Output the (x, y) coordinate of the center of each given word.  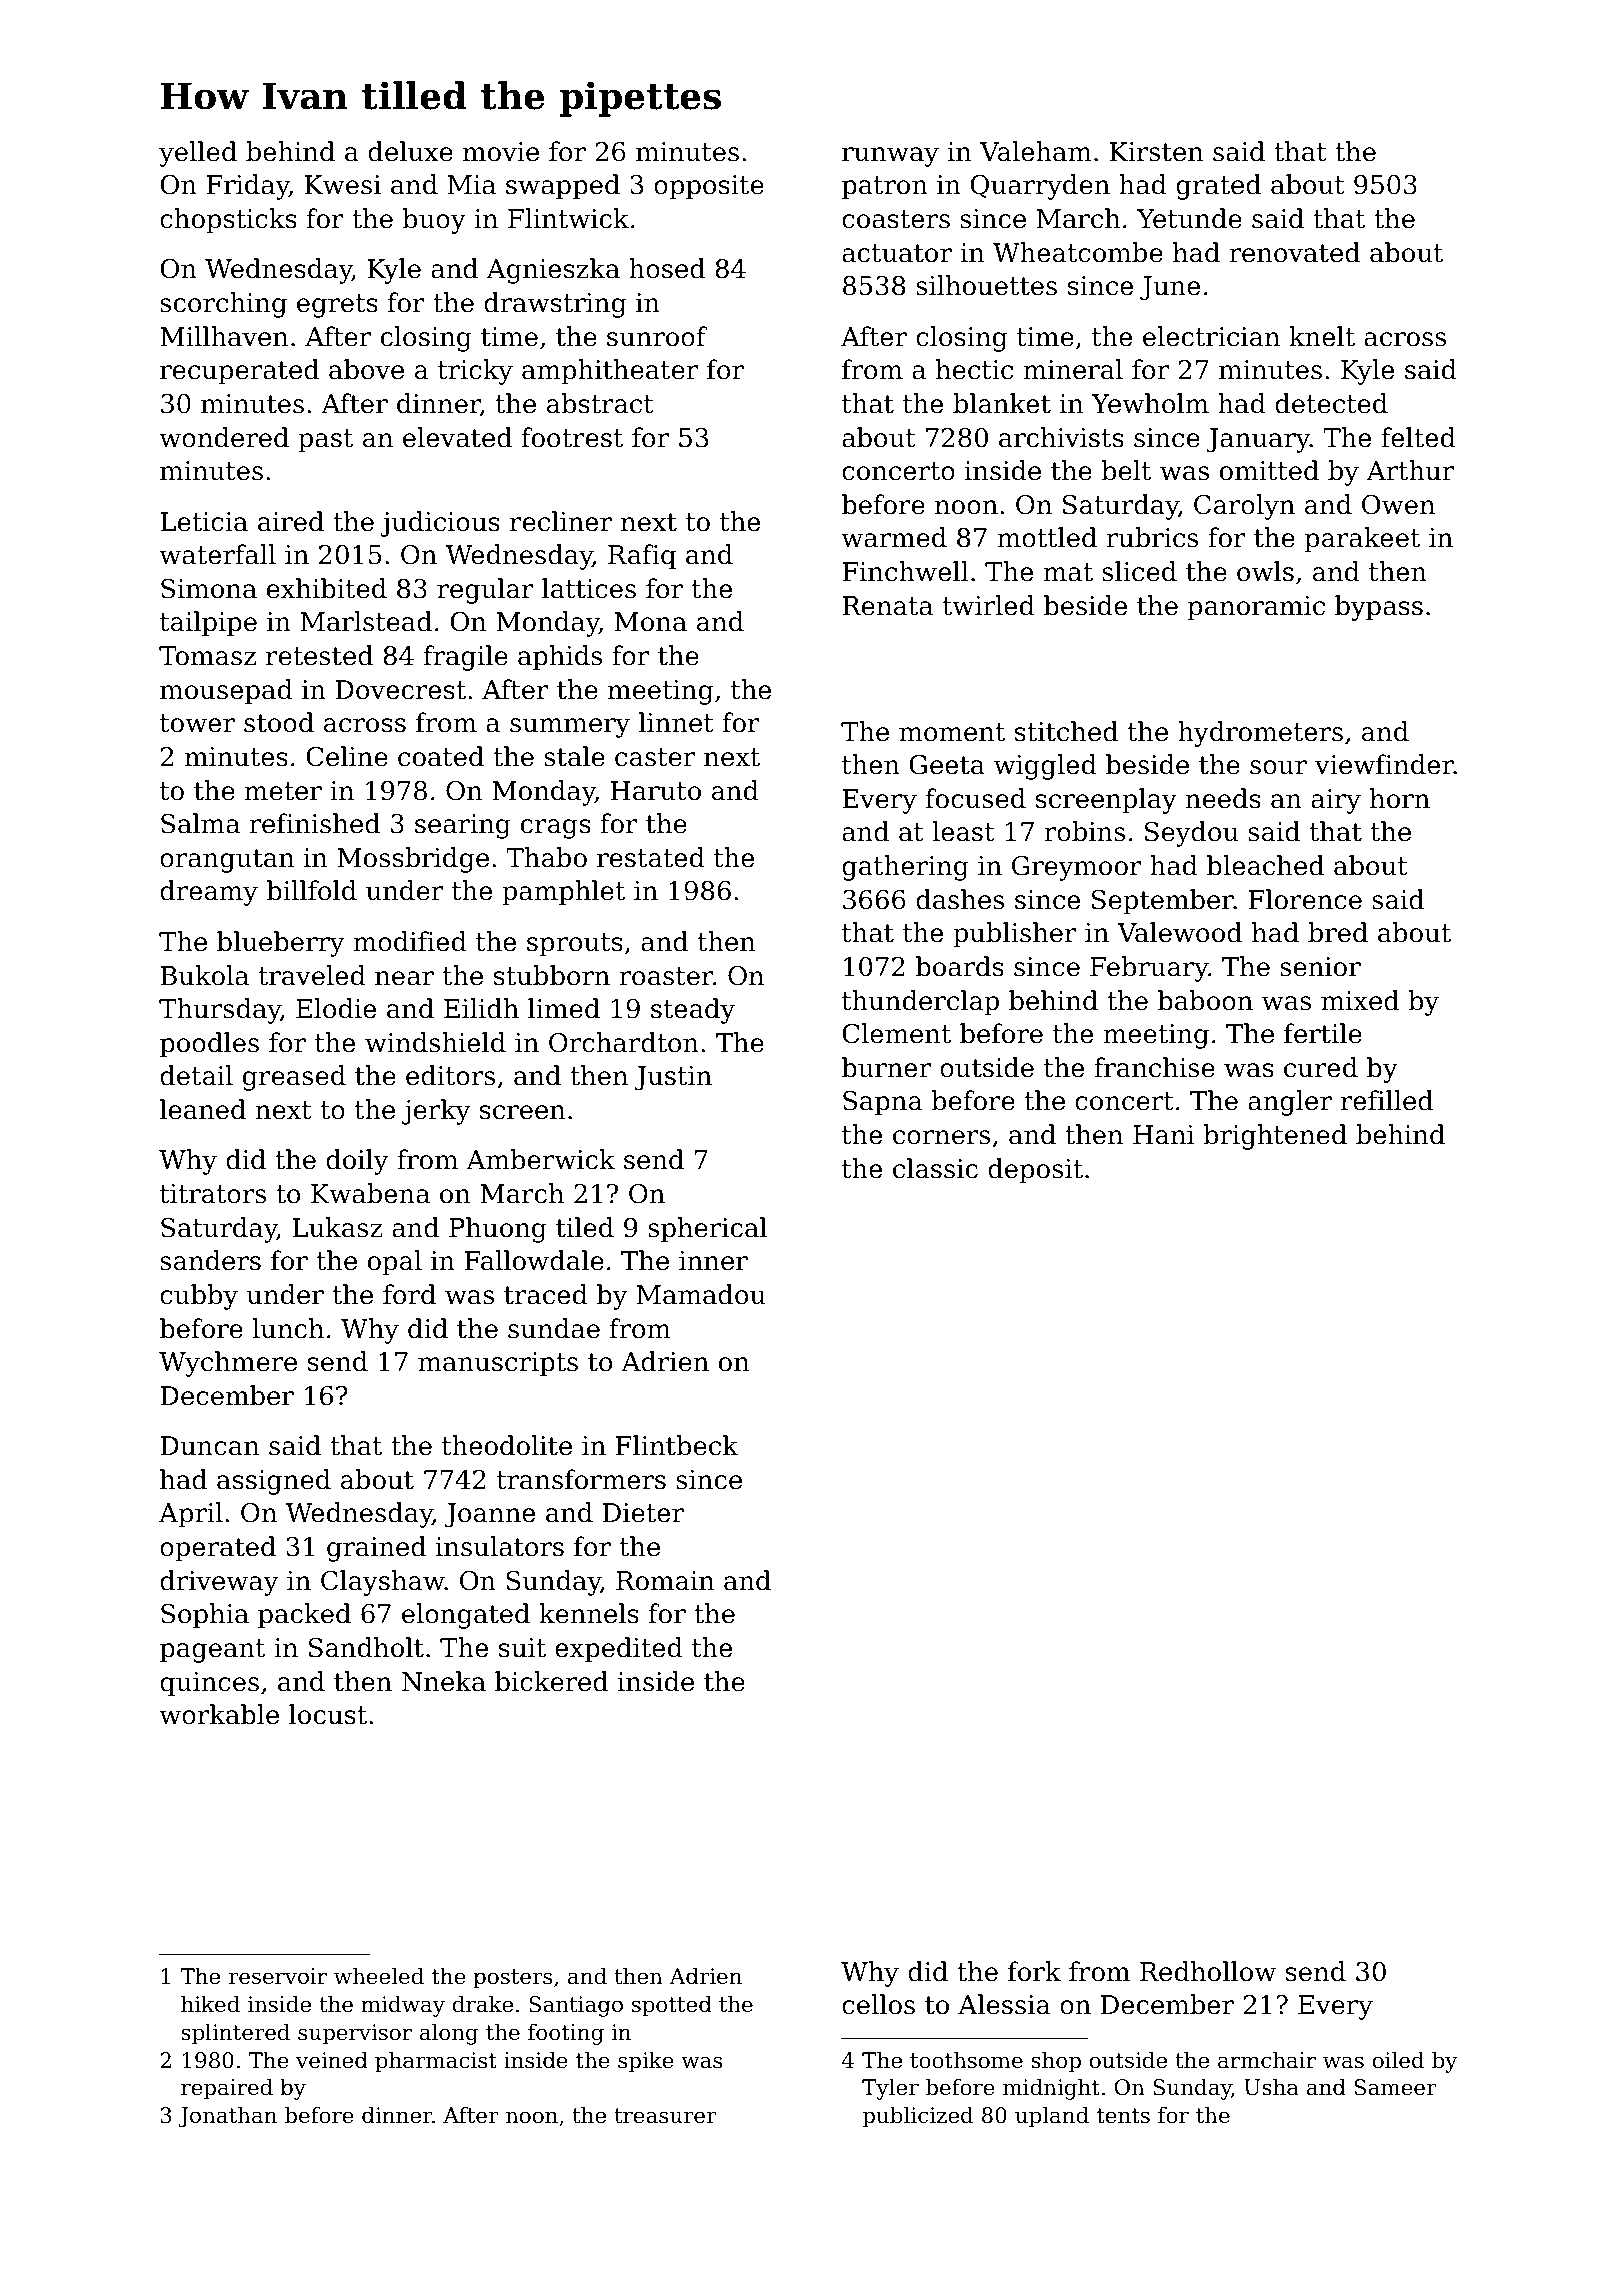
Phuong (498, 1230)
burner (886, 1067)
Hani (1163, 1135)
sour (1278, 767)
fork (1034, 1971)
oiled (1398, 2060)
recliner (561, 521)
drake (483, 2004)
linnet (676, 722)
